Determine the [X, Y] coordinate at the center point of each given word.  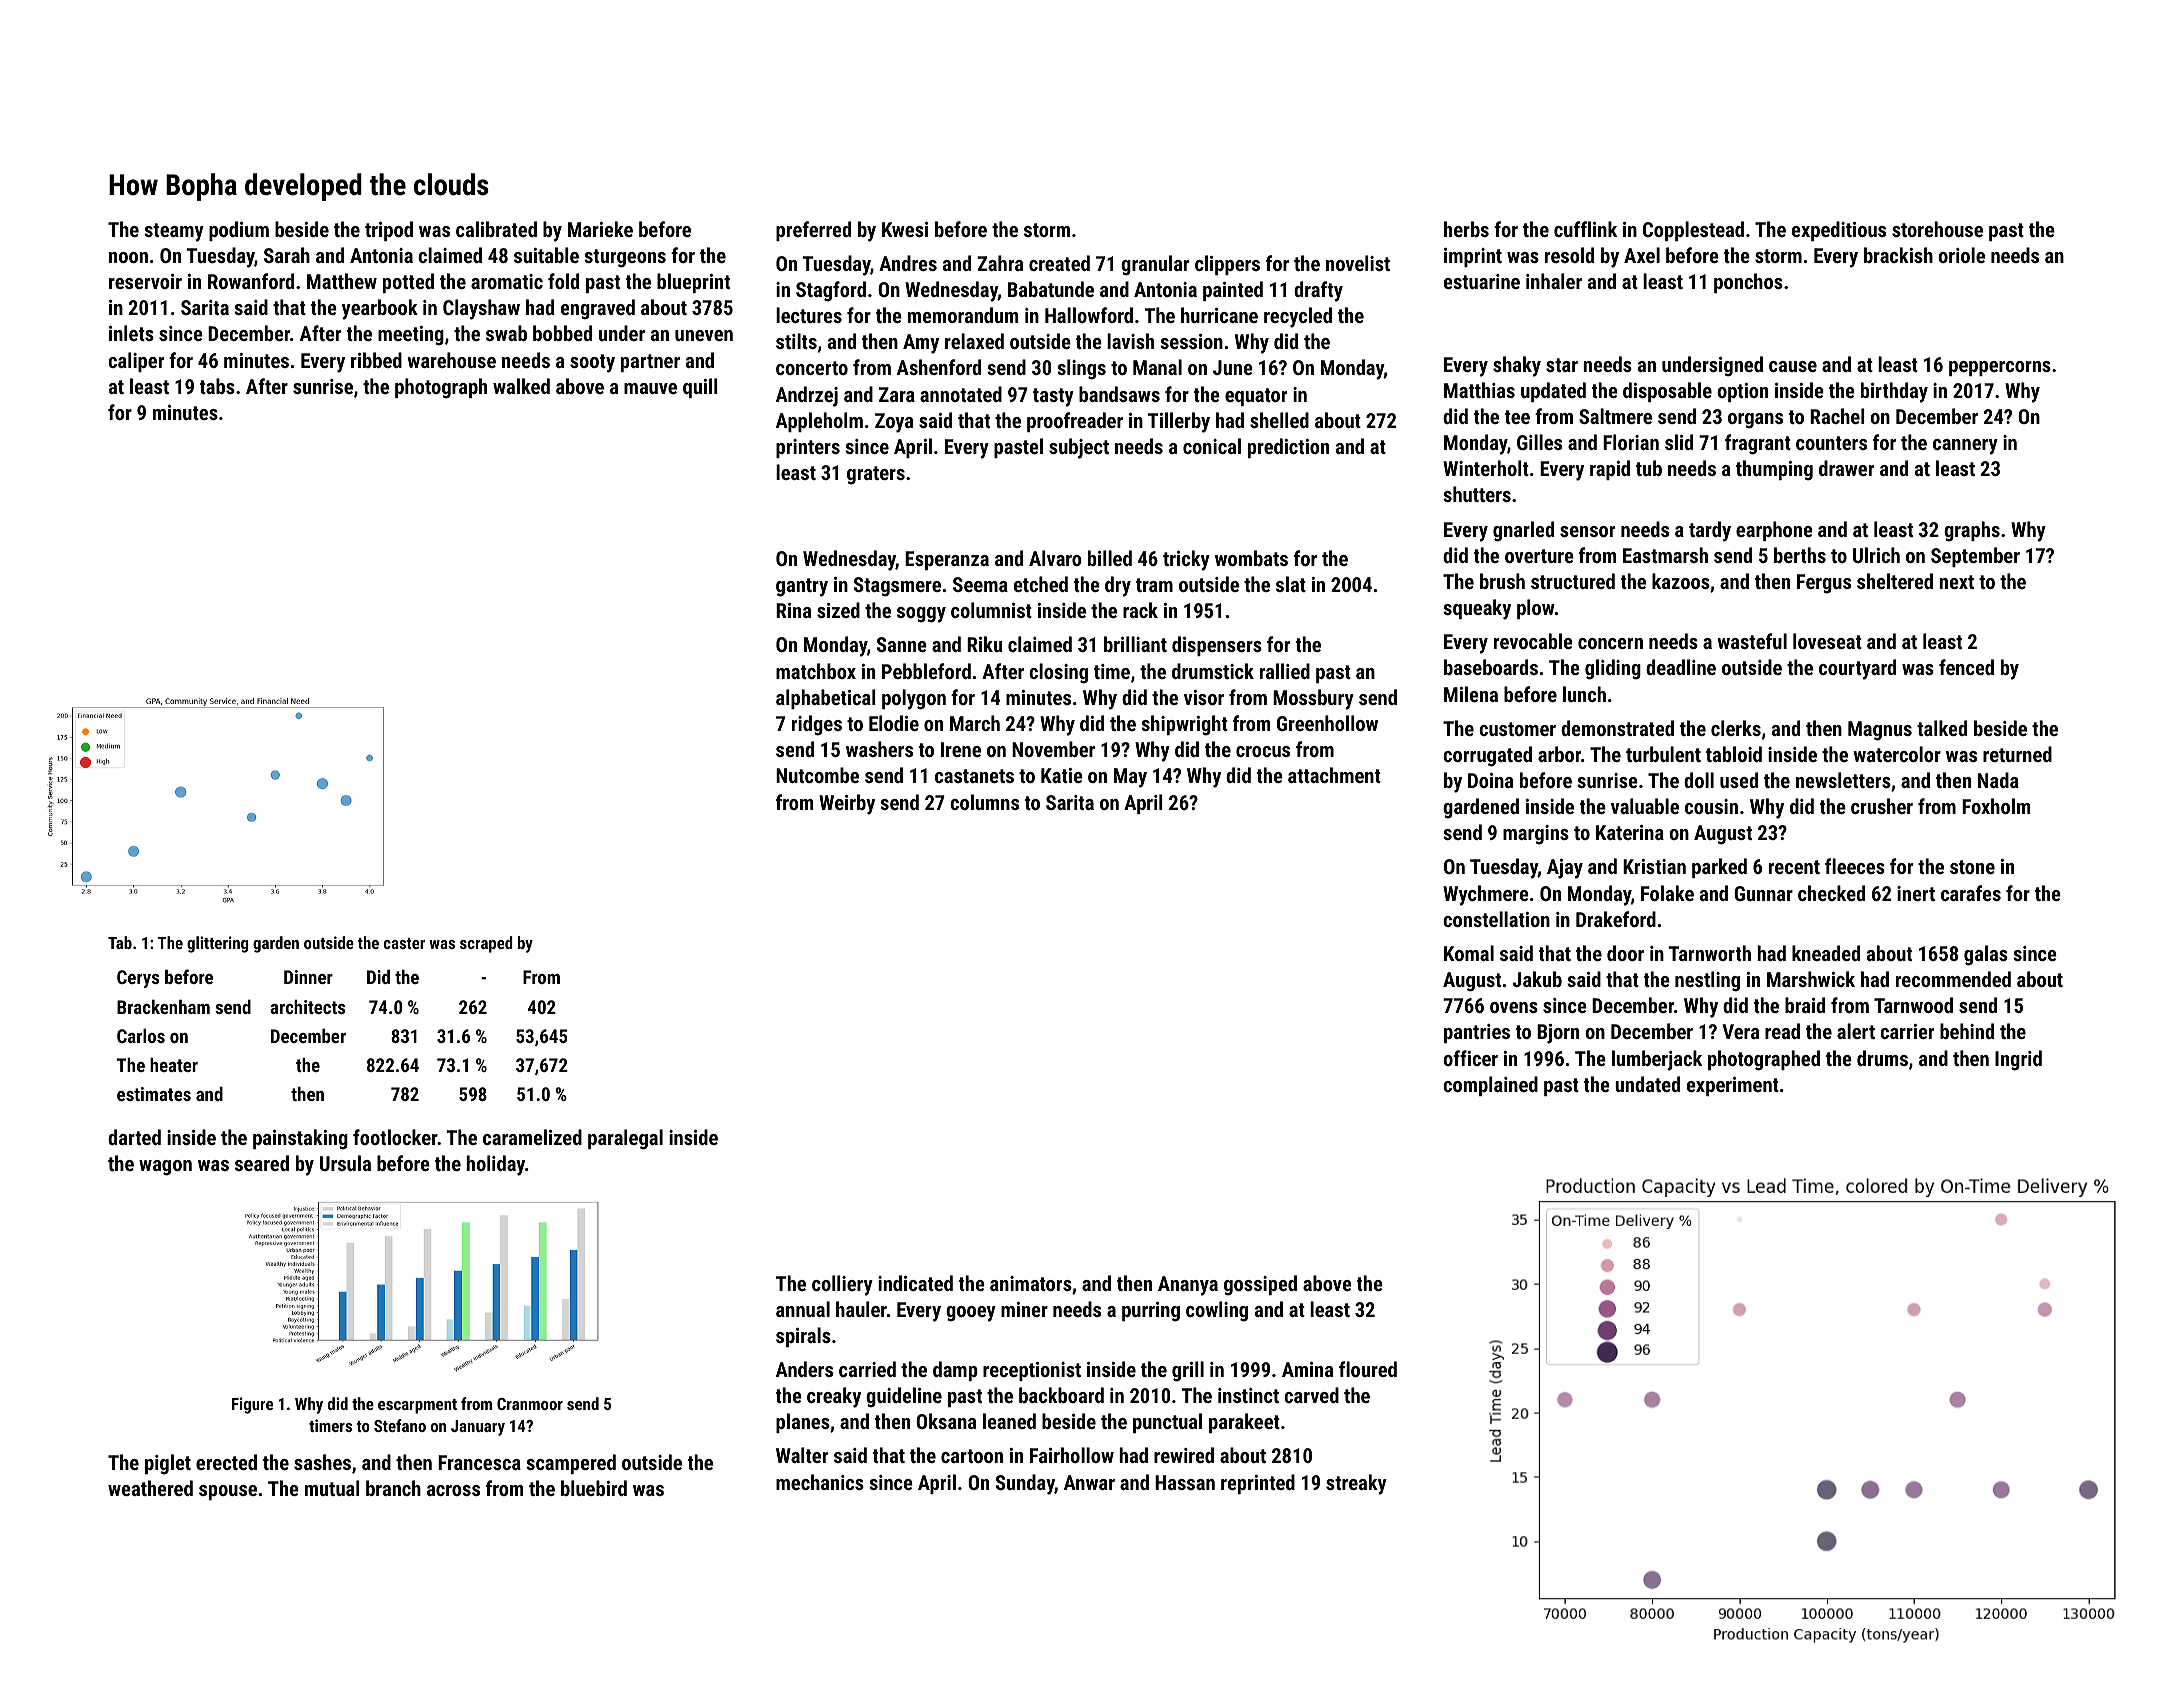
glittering [217, 944]
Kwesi [905, 229]
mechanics [820, 1482]
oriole [1961, 255]
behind [1967, 1031]
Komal [1469, 953]
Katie [1062, 775]
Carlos [141, 1036]
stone [1972, 867]
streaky [1356, 1484]
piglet [168, 1464]
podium [239, 231]
